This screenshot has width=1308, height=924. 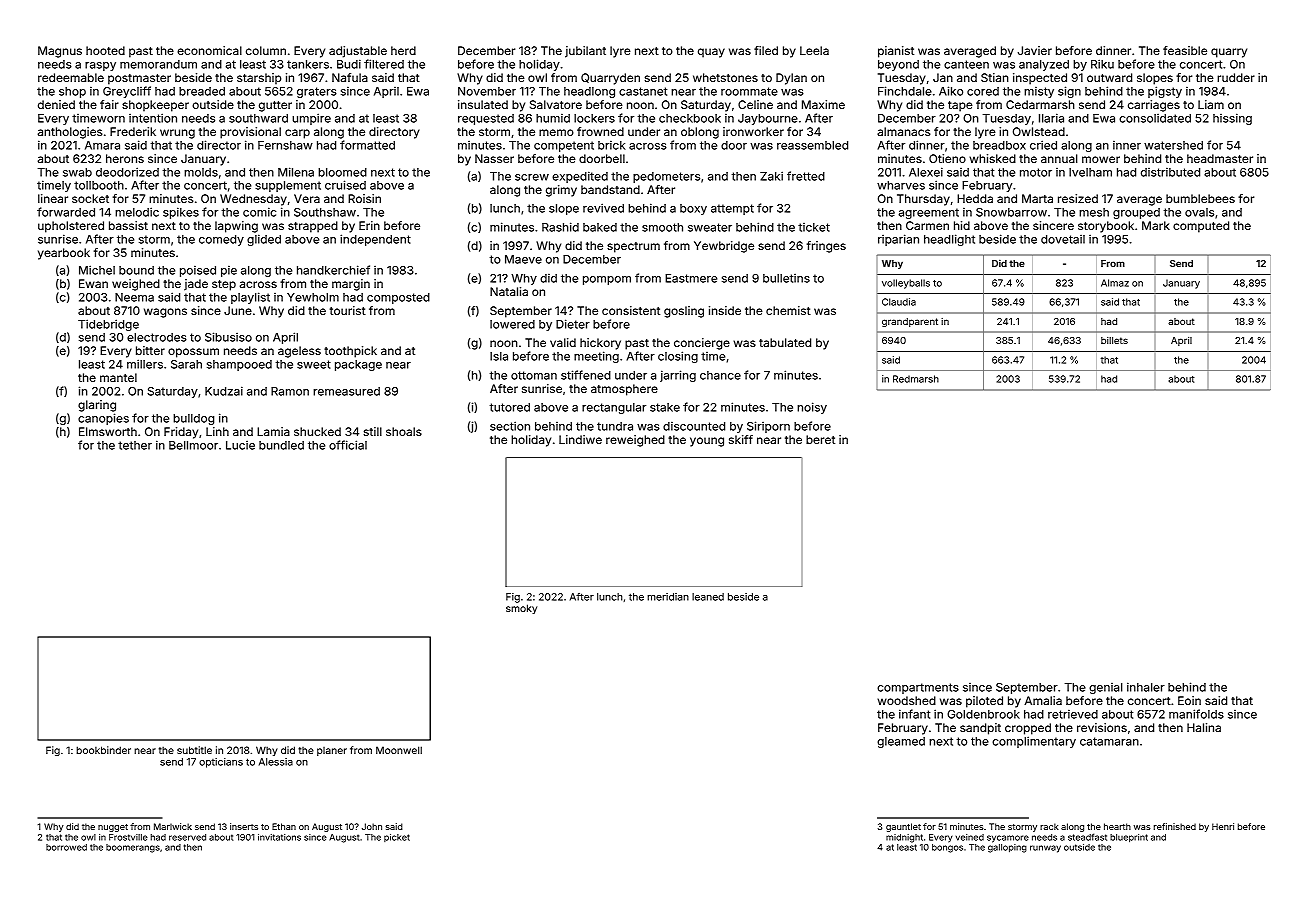 I want to click on billets, so click(x=1114, y=340).
